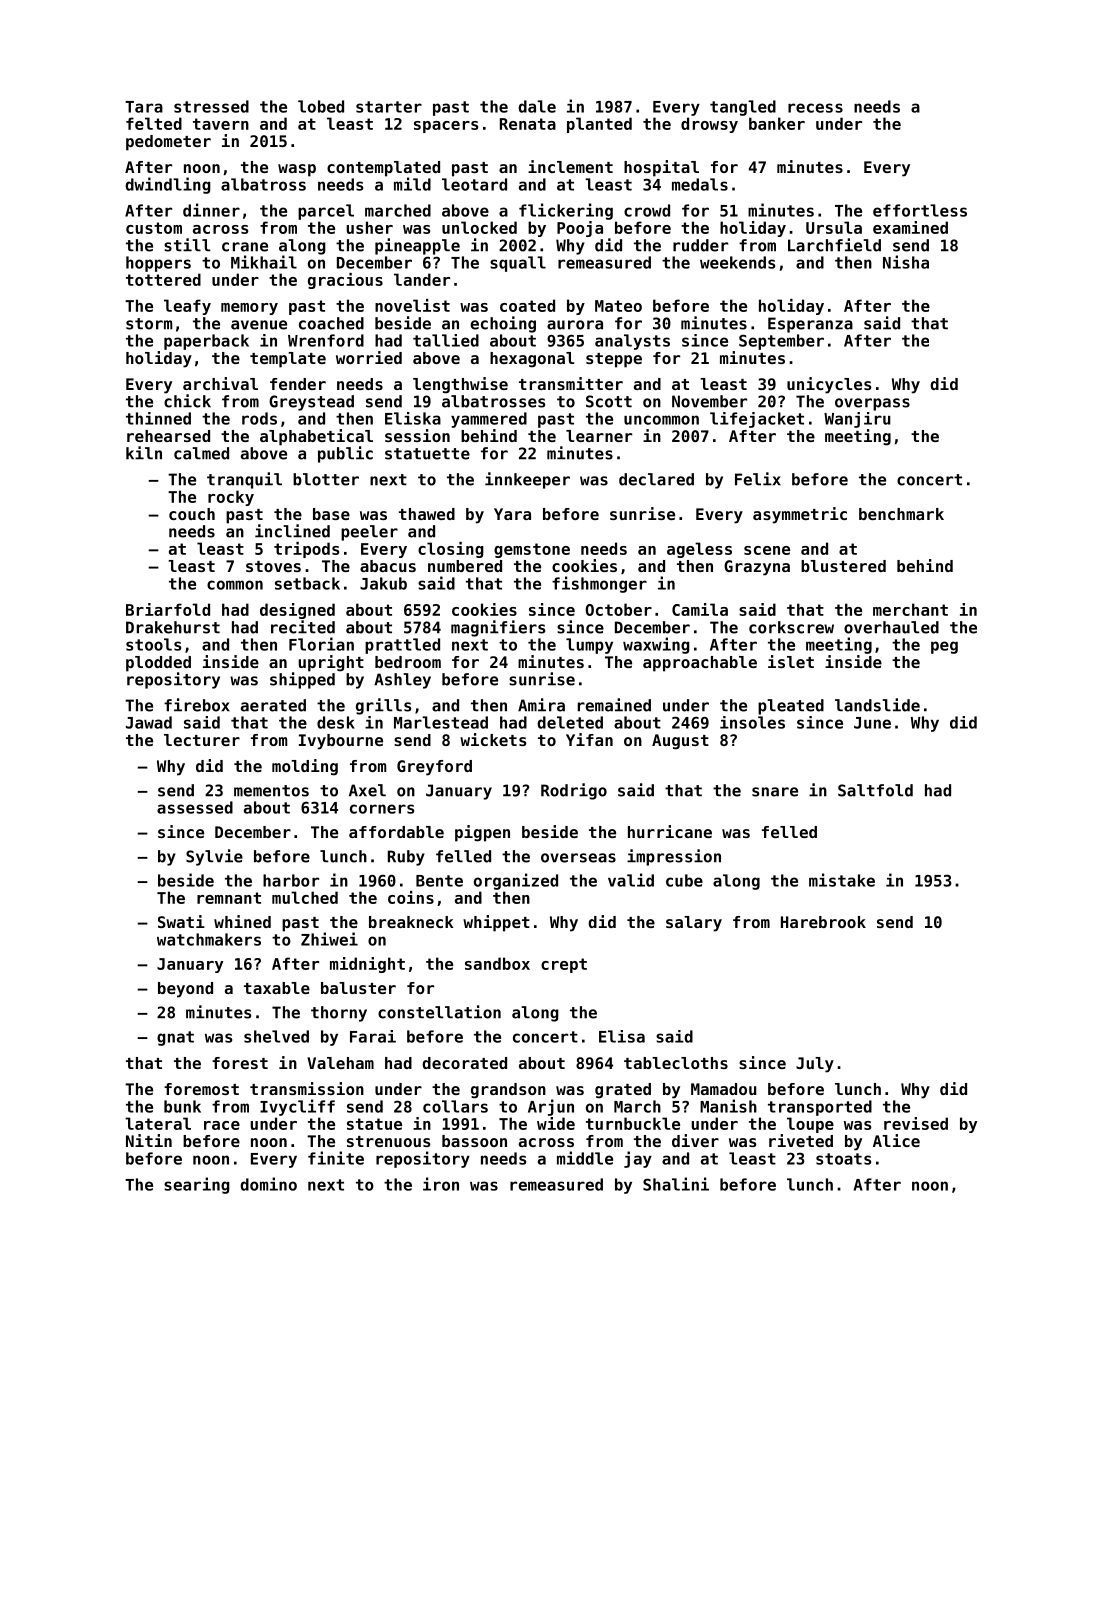  I want to click on Saltfold, so click(875, 790).
